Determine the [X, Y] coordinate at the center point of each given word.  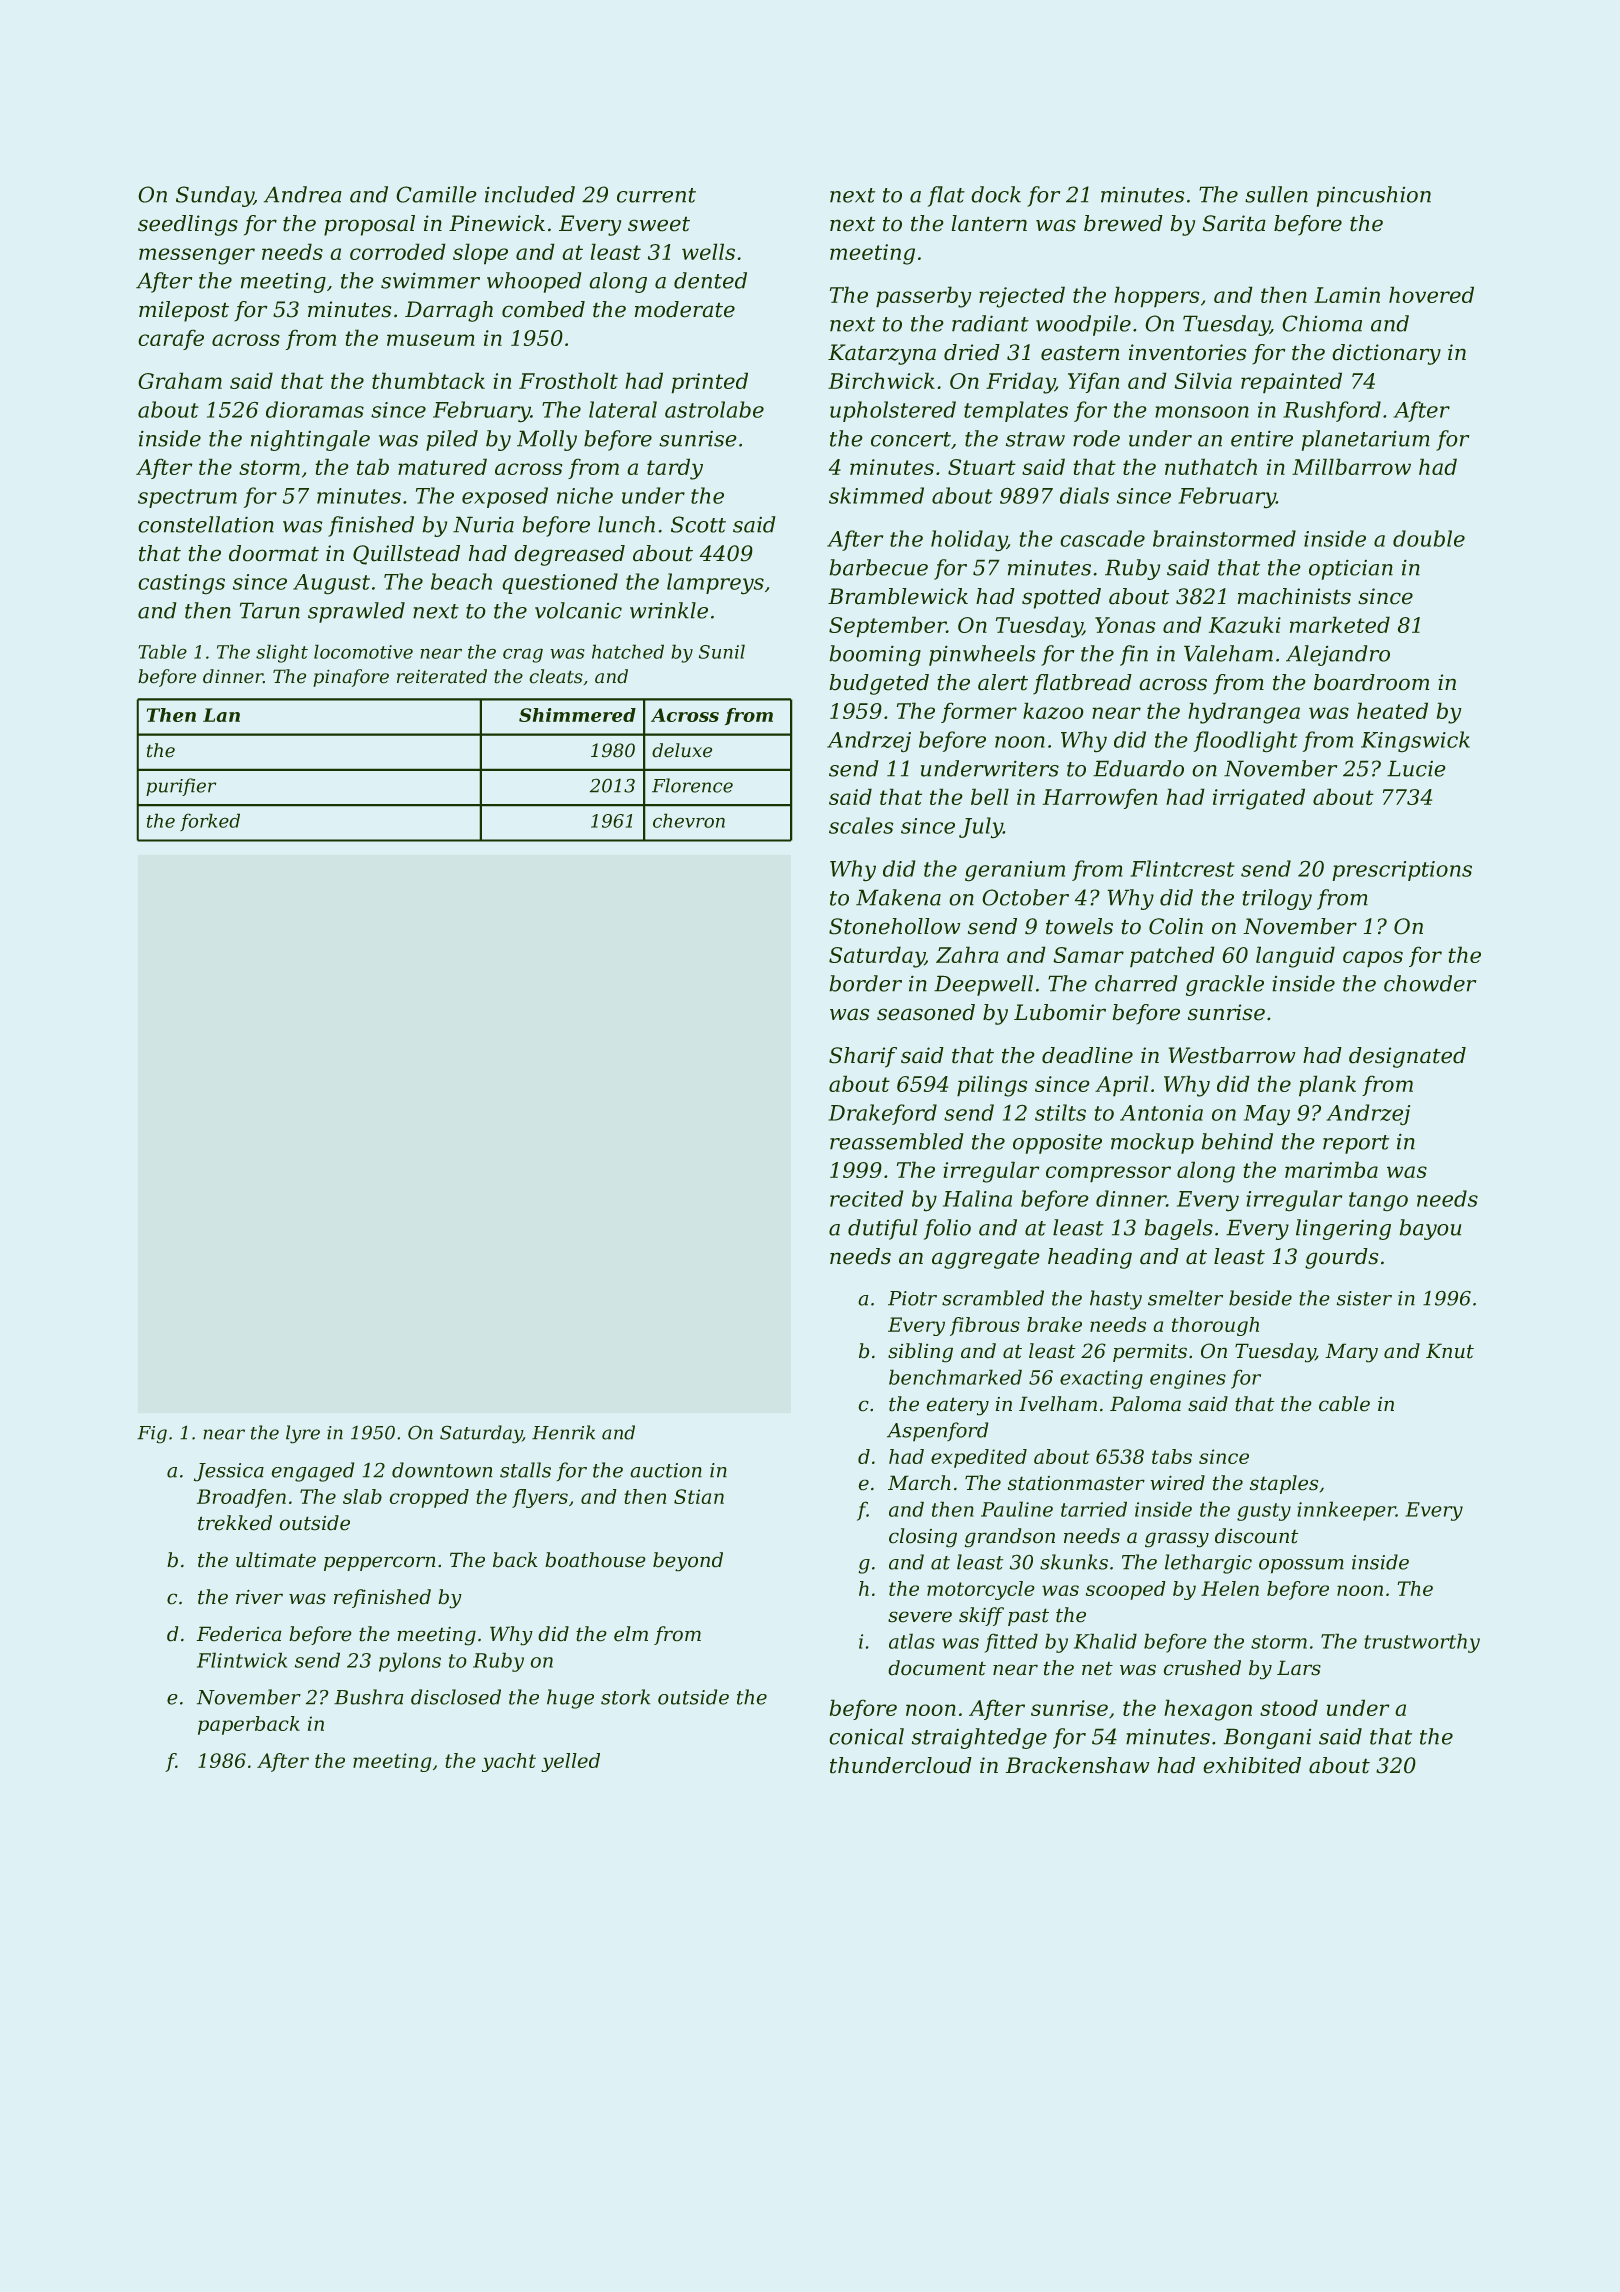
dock [996, 194]
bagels [1179, 1229]
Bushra [368, 1697]
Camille [436, 194]
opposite [1057, 1144]
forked [210, 822]
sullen [1276, 194]
